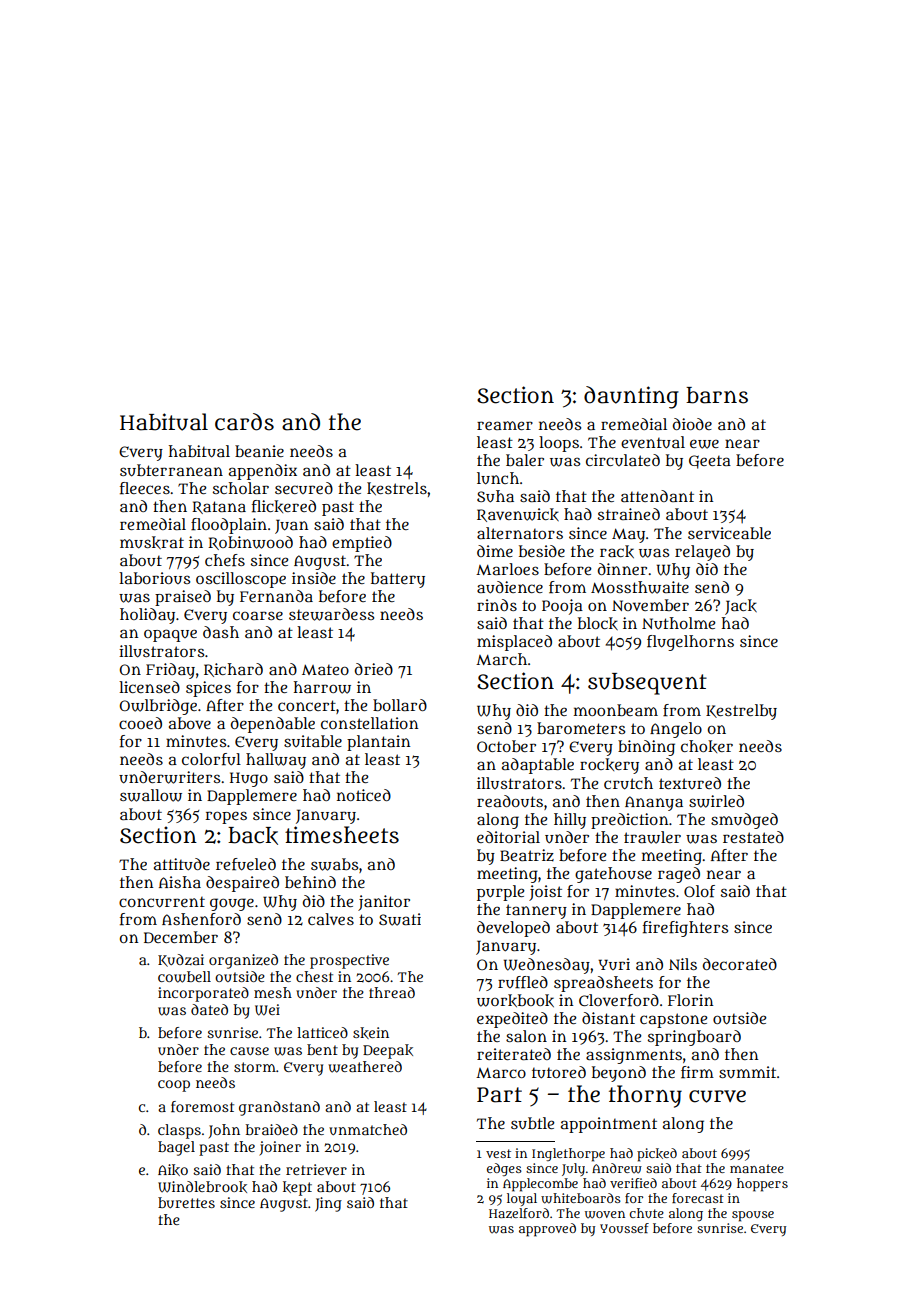 The width and height of the screenshot is (908, 1316). Describe the element at coordinates (203, 994) in the screenshot. I see `incorporated` at that location.
